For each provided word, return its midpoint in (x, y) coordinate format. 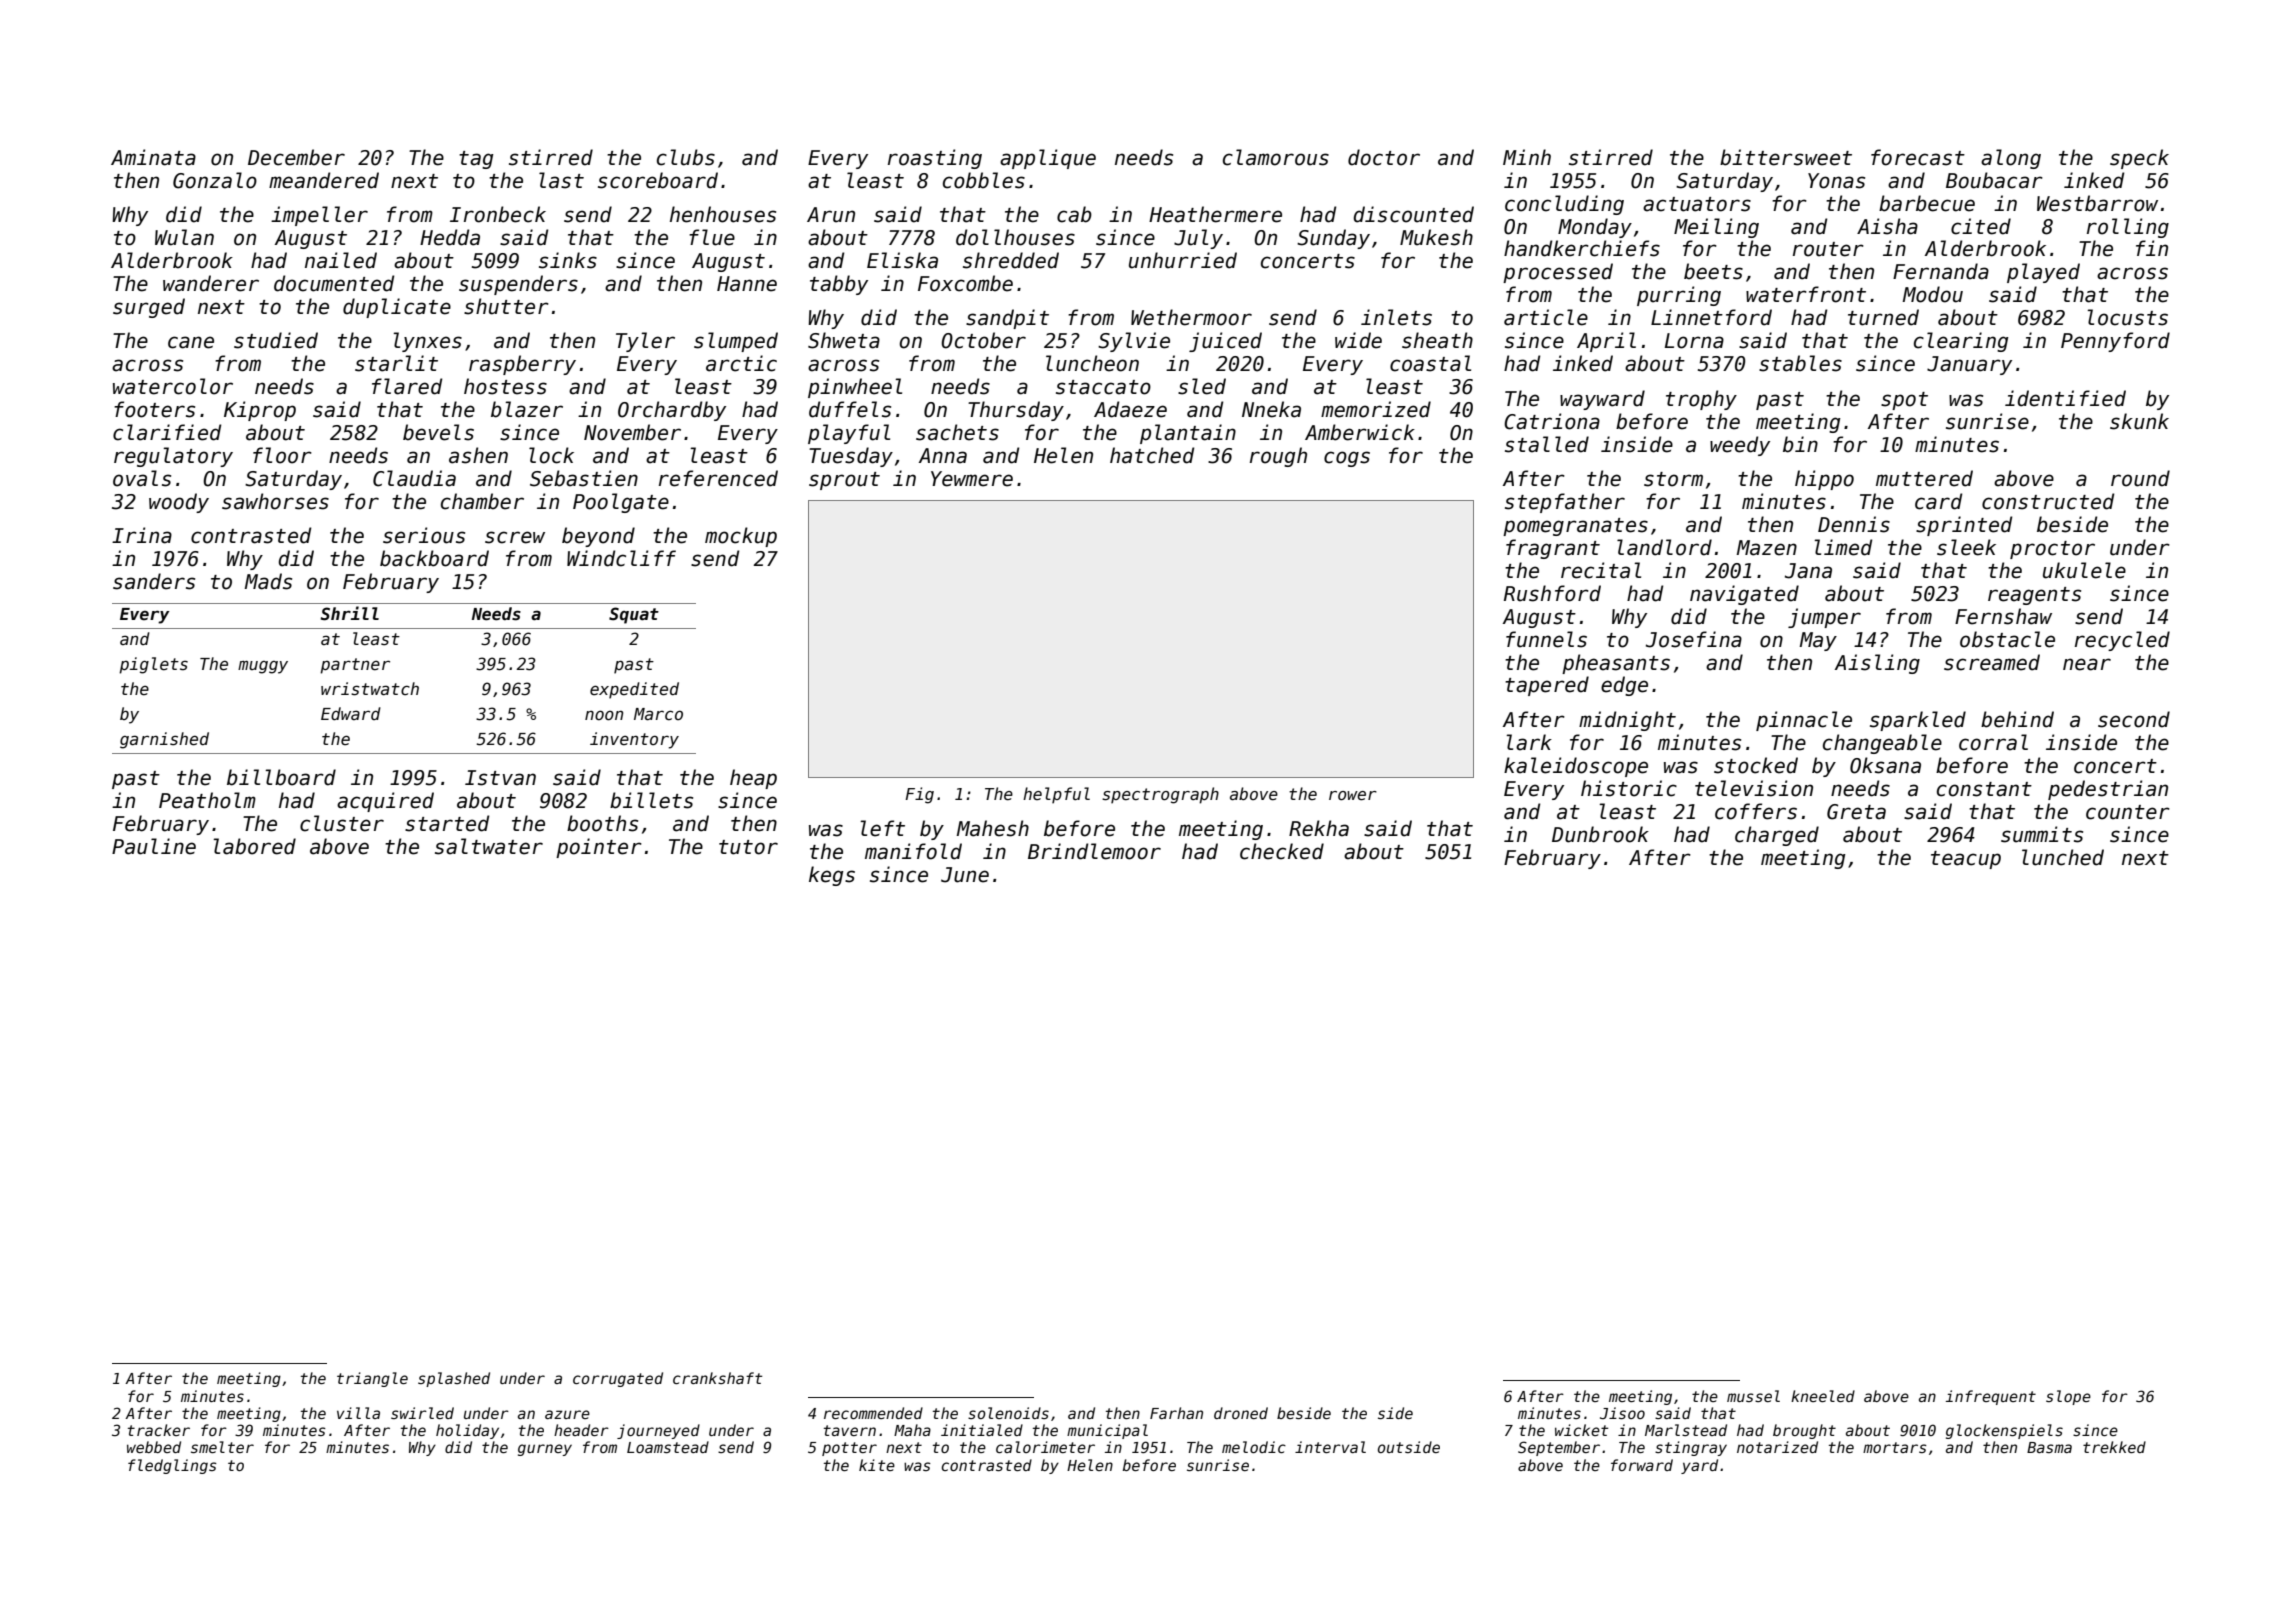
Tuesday (851, 457)
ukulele (2084, 570)
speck (2139, 159)
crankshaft (717, 1378)
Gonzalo (215, 180)
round (2140, 478)
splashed (454, 1379)
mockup (741, 537)
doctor (1384, 157)
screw (515, 537)
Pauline (154, 846)
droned (1241, 1413)
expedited (634, 690)
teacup (1966, 860)
